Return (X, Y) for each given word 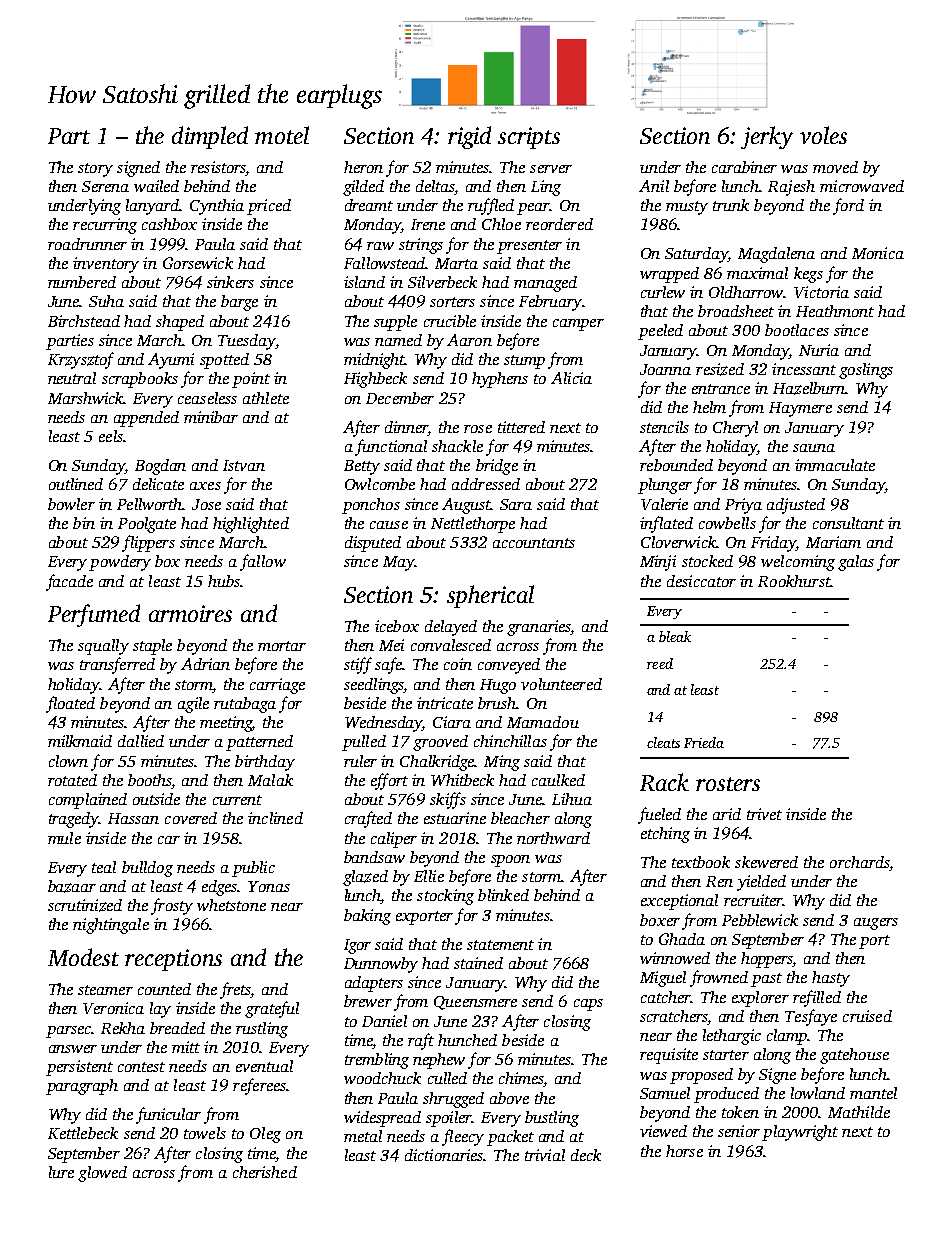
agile (193, 705)
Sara (516, 504)
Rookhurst (794, 581)
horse (684, 1151)
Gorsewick (198, 263)
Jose (206, 504)
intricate (445, 703)
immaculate (835, 465)
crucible (450, 321)
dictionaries (444, 1155)
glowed (102, 1174)
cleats (663, 742)
